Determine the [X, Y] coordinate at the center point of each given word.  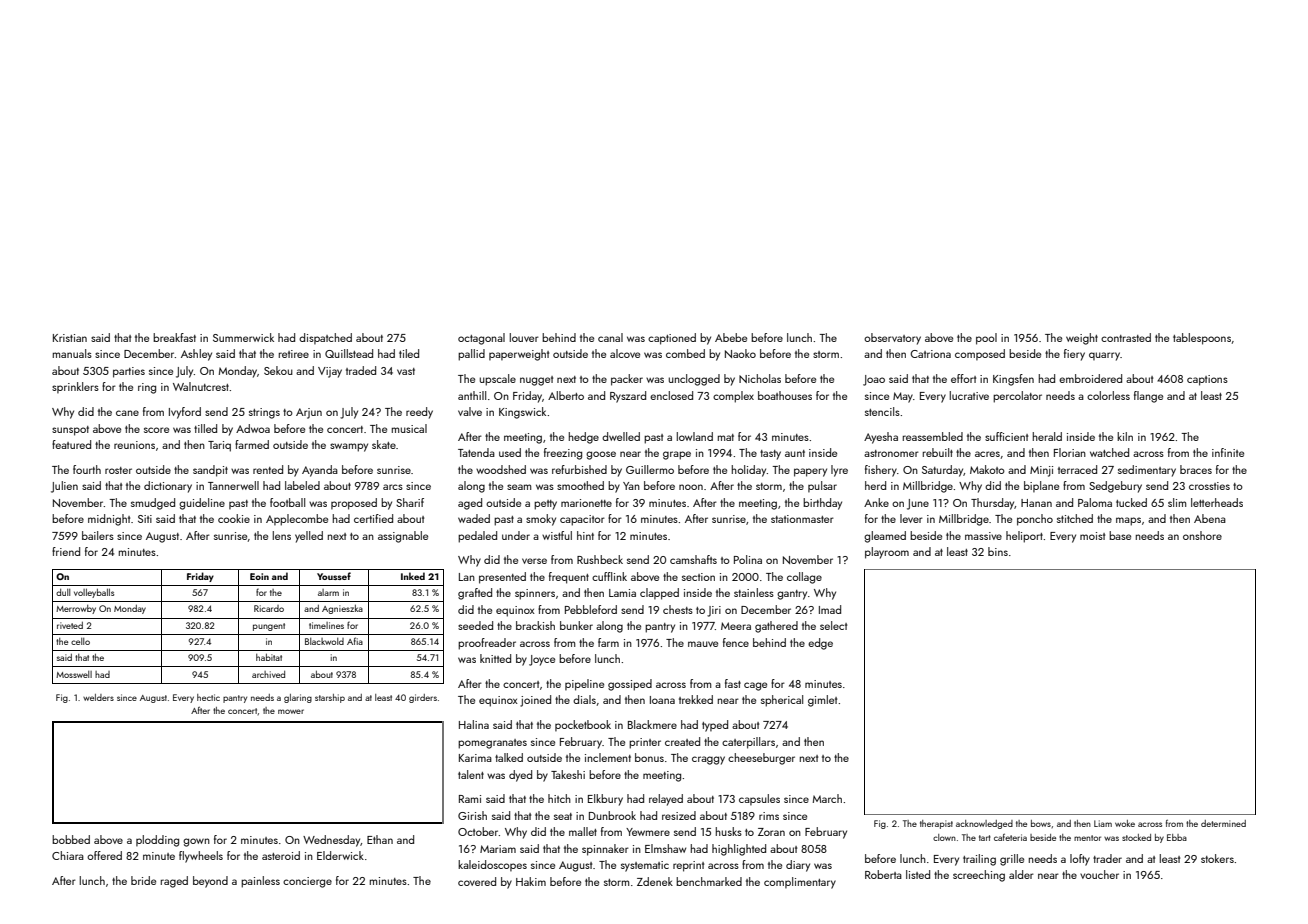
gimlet [822, 701]
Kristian [70, 338]
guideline [202, 504]
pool [986, 339]
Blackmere [652, 724]
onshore [1202, 535]
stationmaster [802, 519]
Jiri [714, 611]
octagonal [481, 339]
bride [143, 880]
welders [98, 697]
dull [63, 592]
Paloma [1095, 502]
